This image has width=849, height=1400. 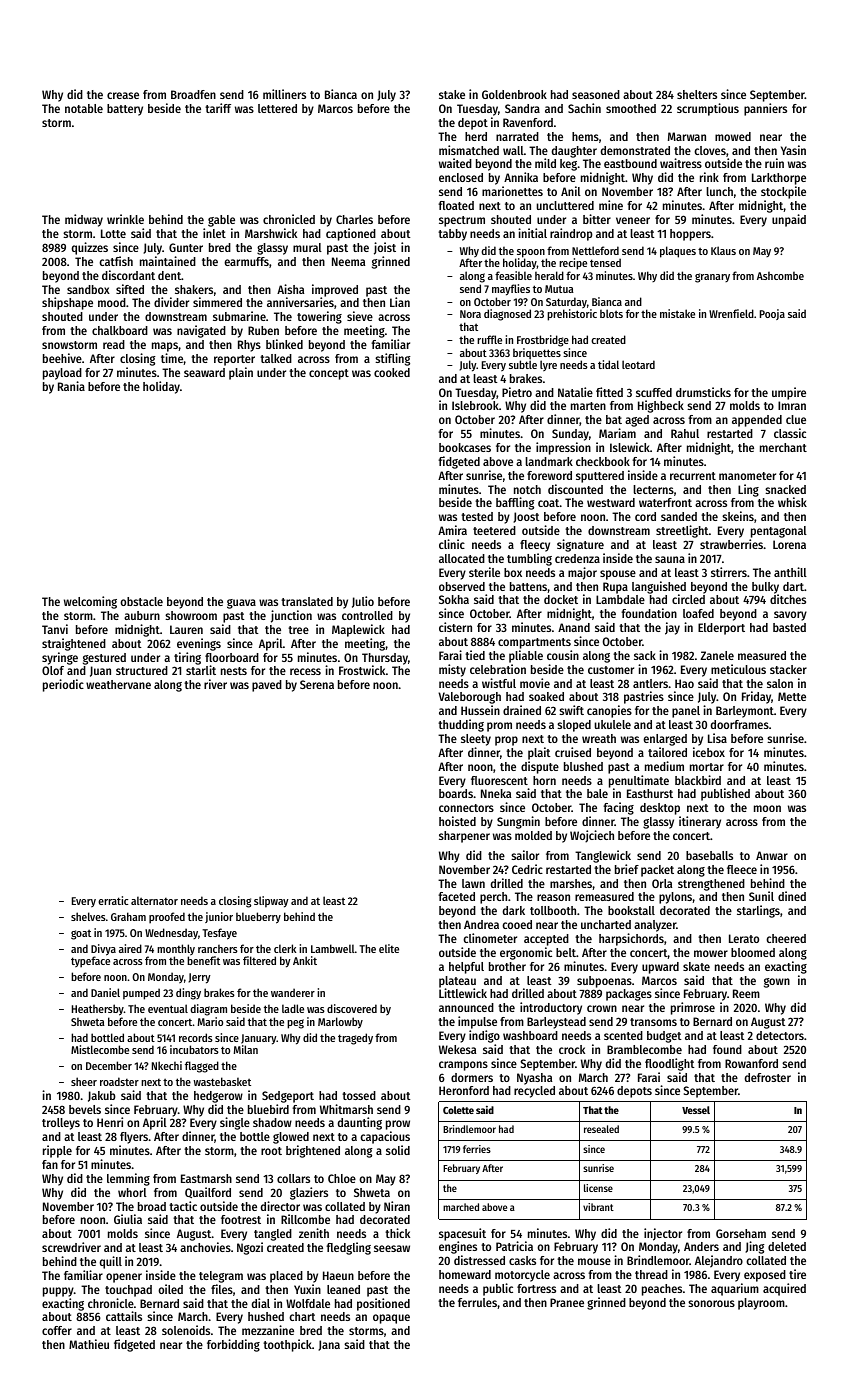 I want to click on solenoids, so click(x=186, y=1330).
